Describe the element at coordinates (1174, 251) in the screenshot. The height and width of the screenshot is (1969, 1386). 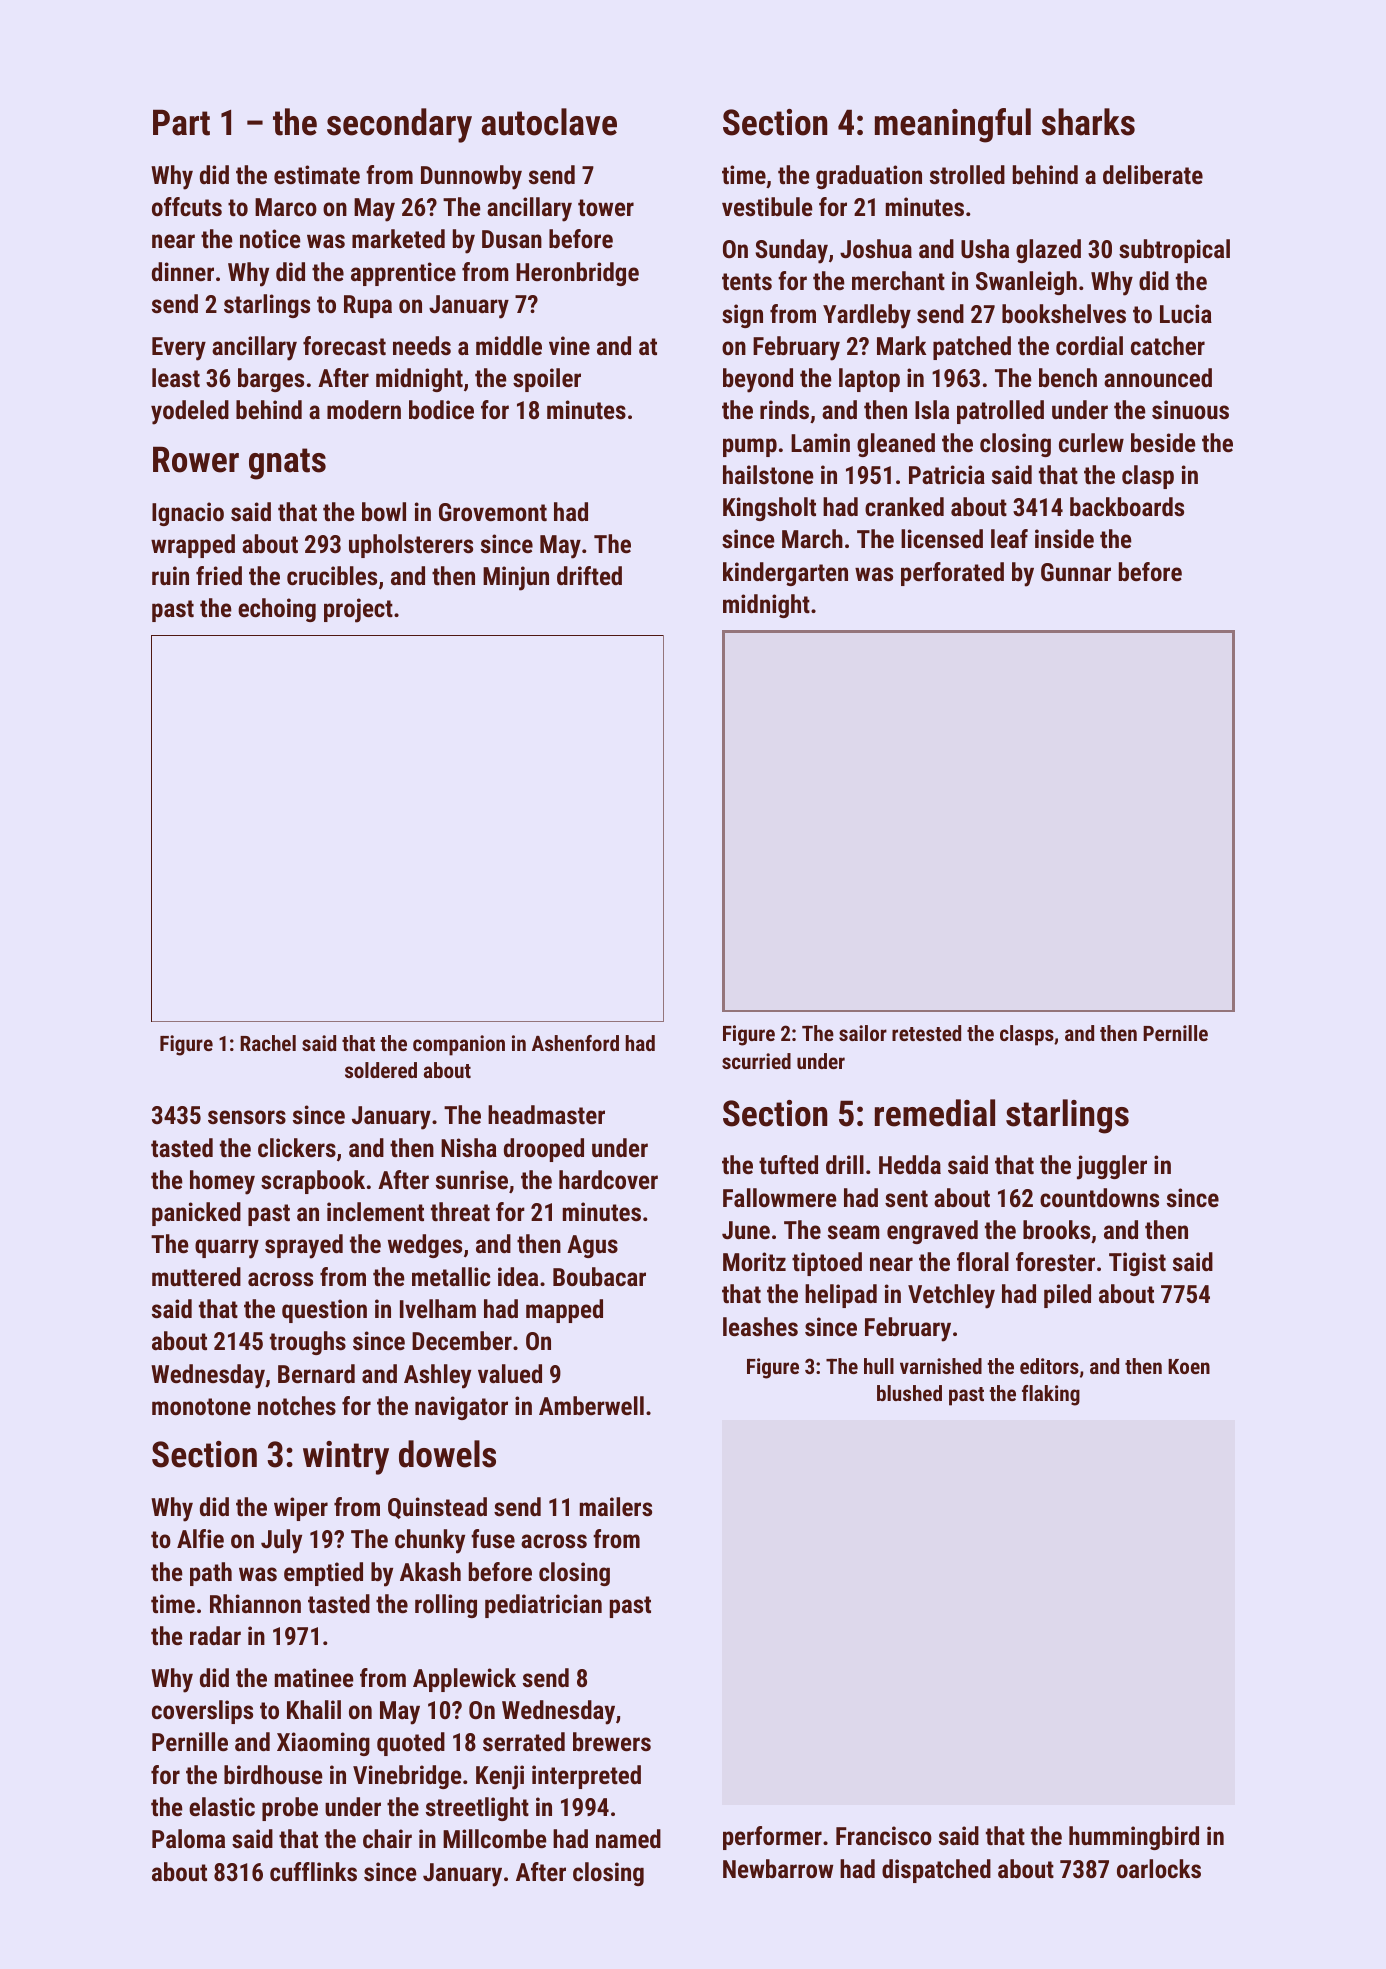
I see `subtropical` at that location.
